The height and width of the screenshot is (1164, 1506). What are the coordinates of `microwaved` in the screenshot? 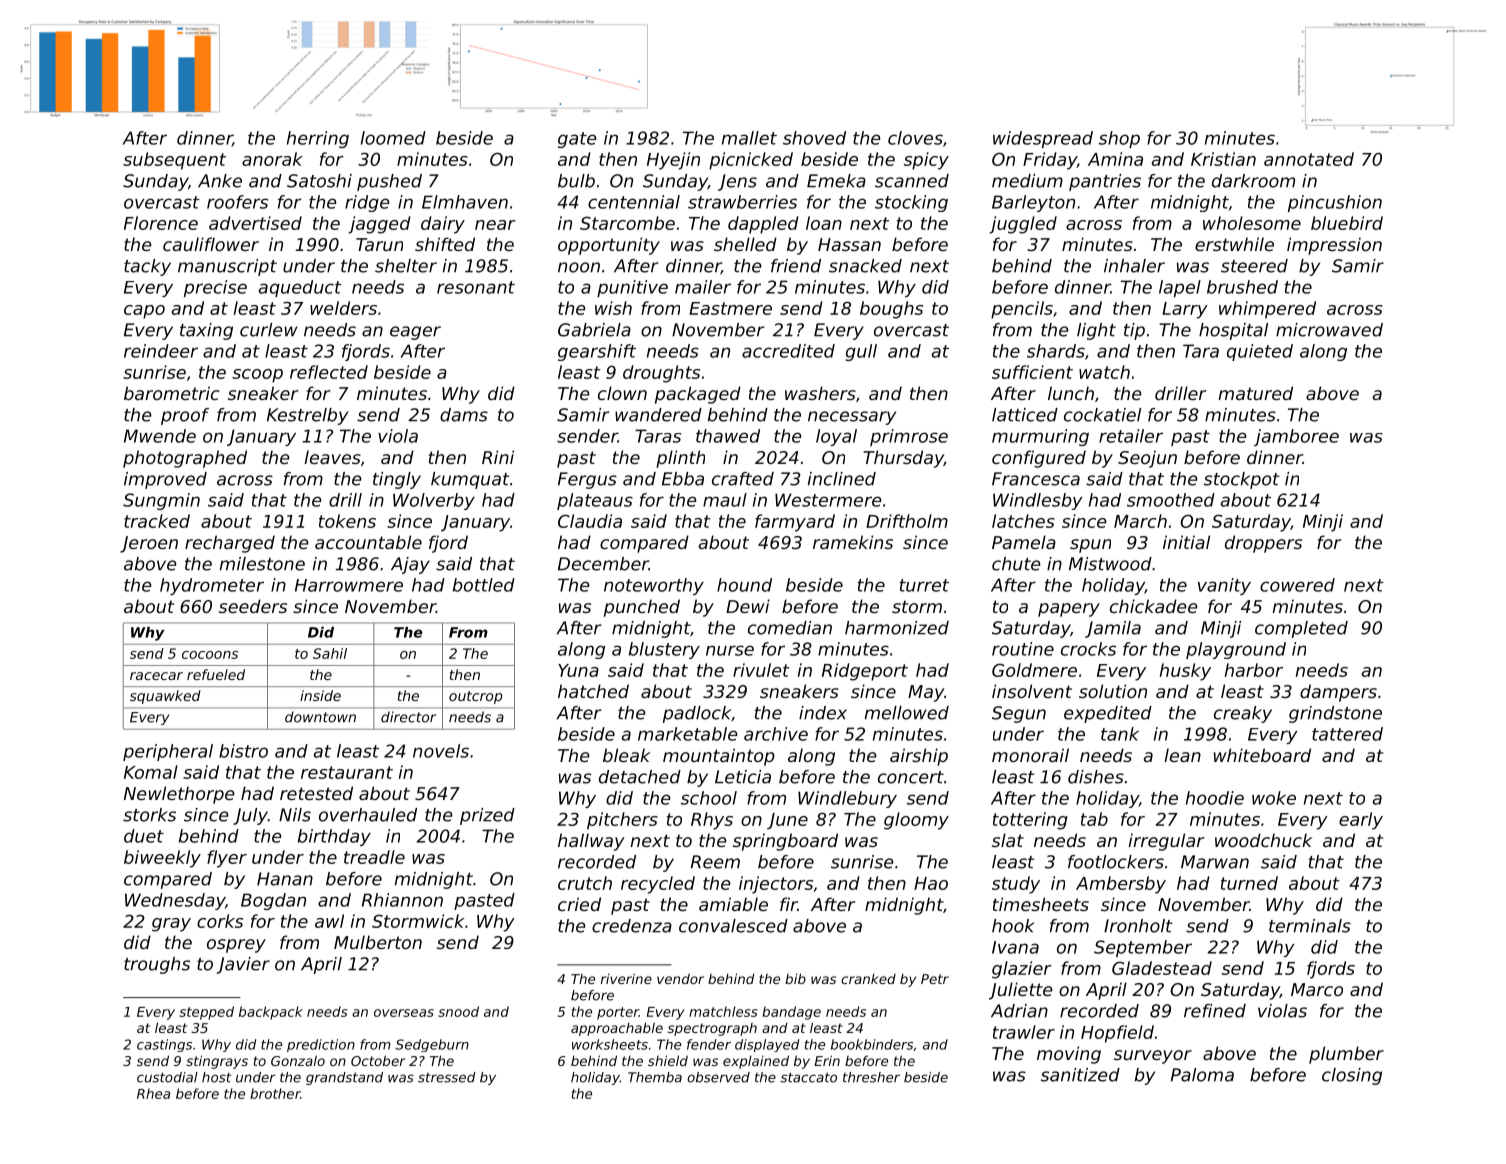 It's located at (1329, 330).
